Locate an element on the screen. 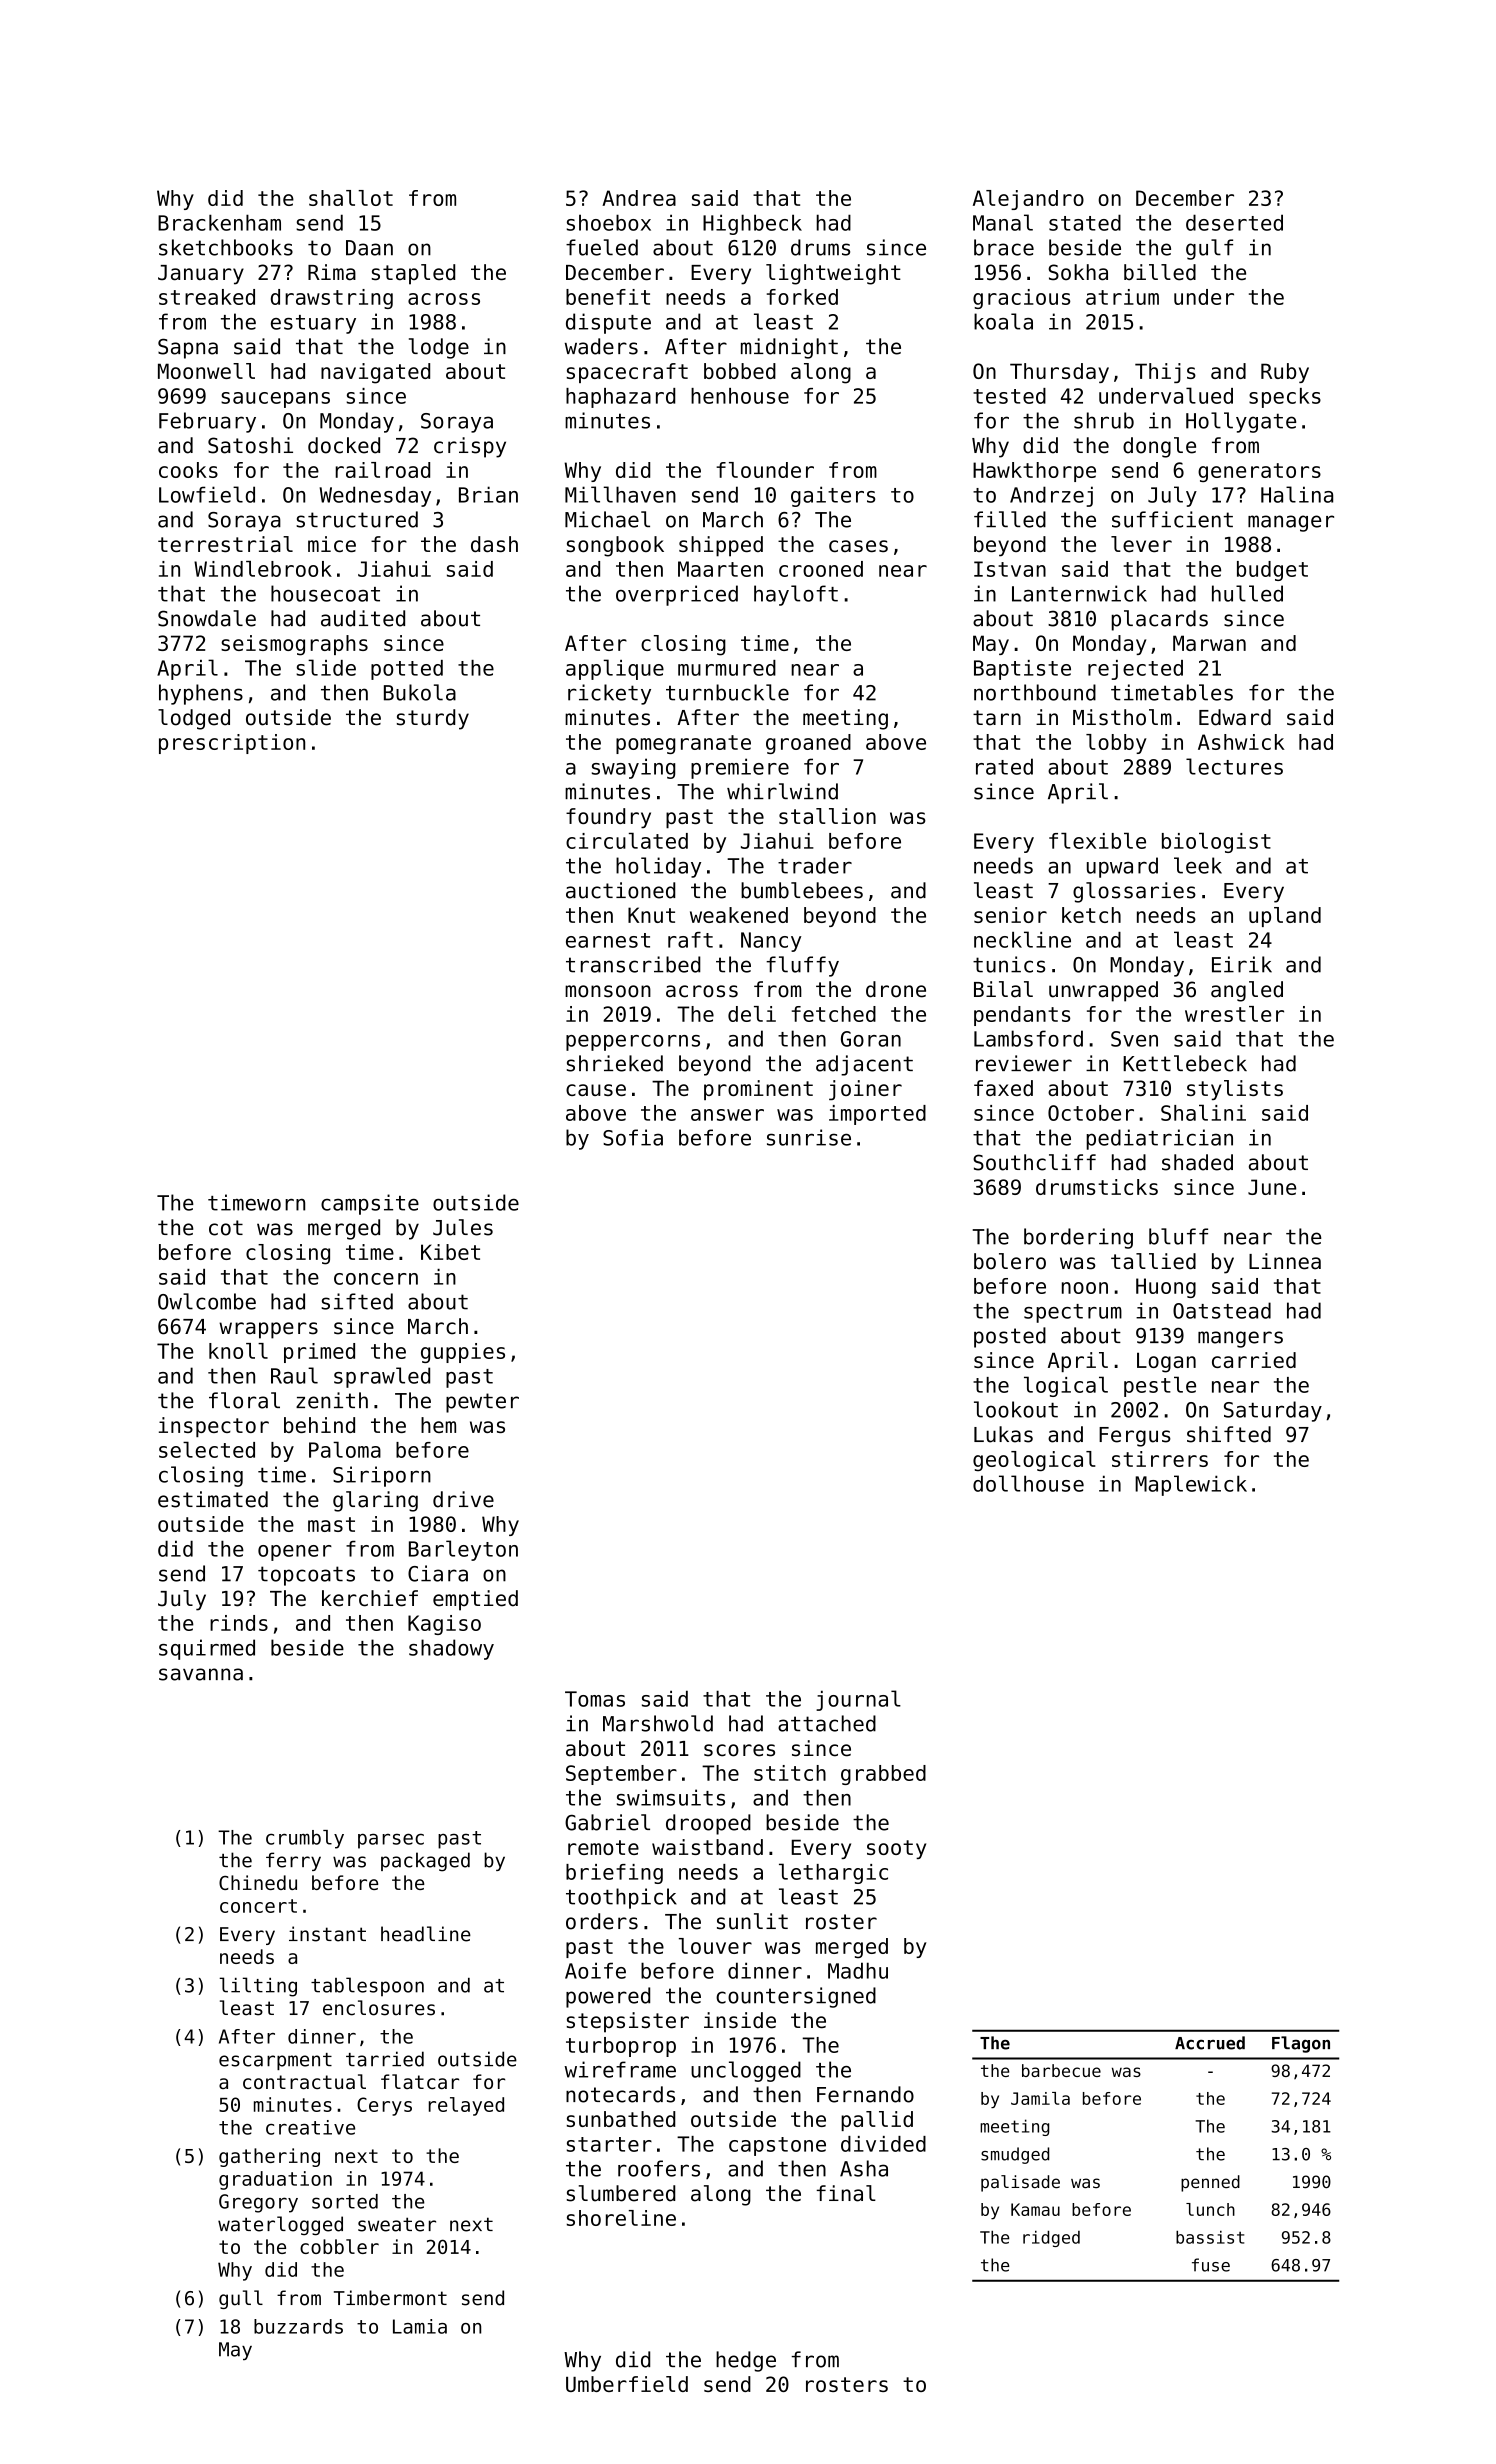  final is located at coordinates (846, 2193).
